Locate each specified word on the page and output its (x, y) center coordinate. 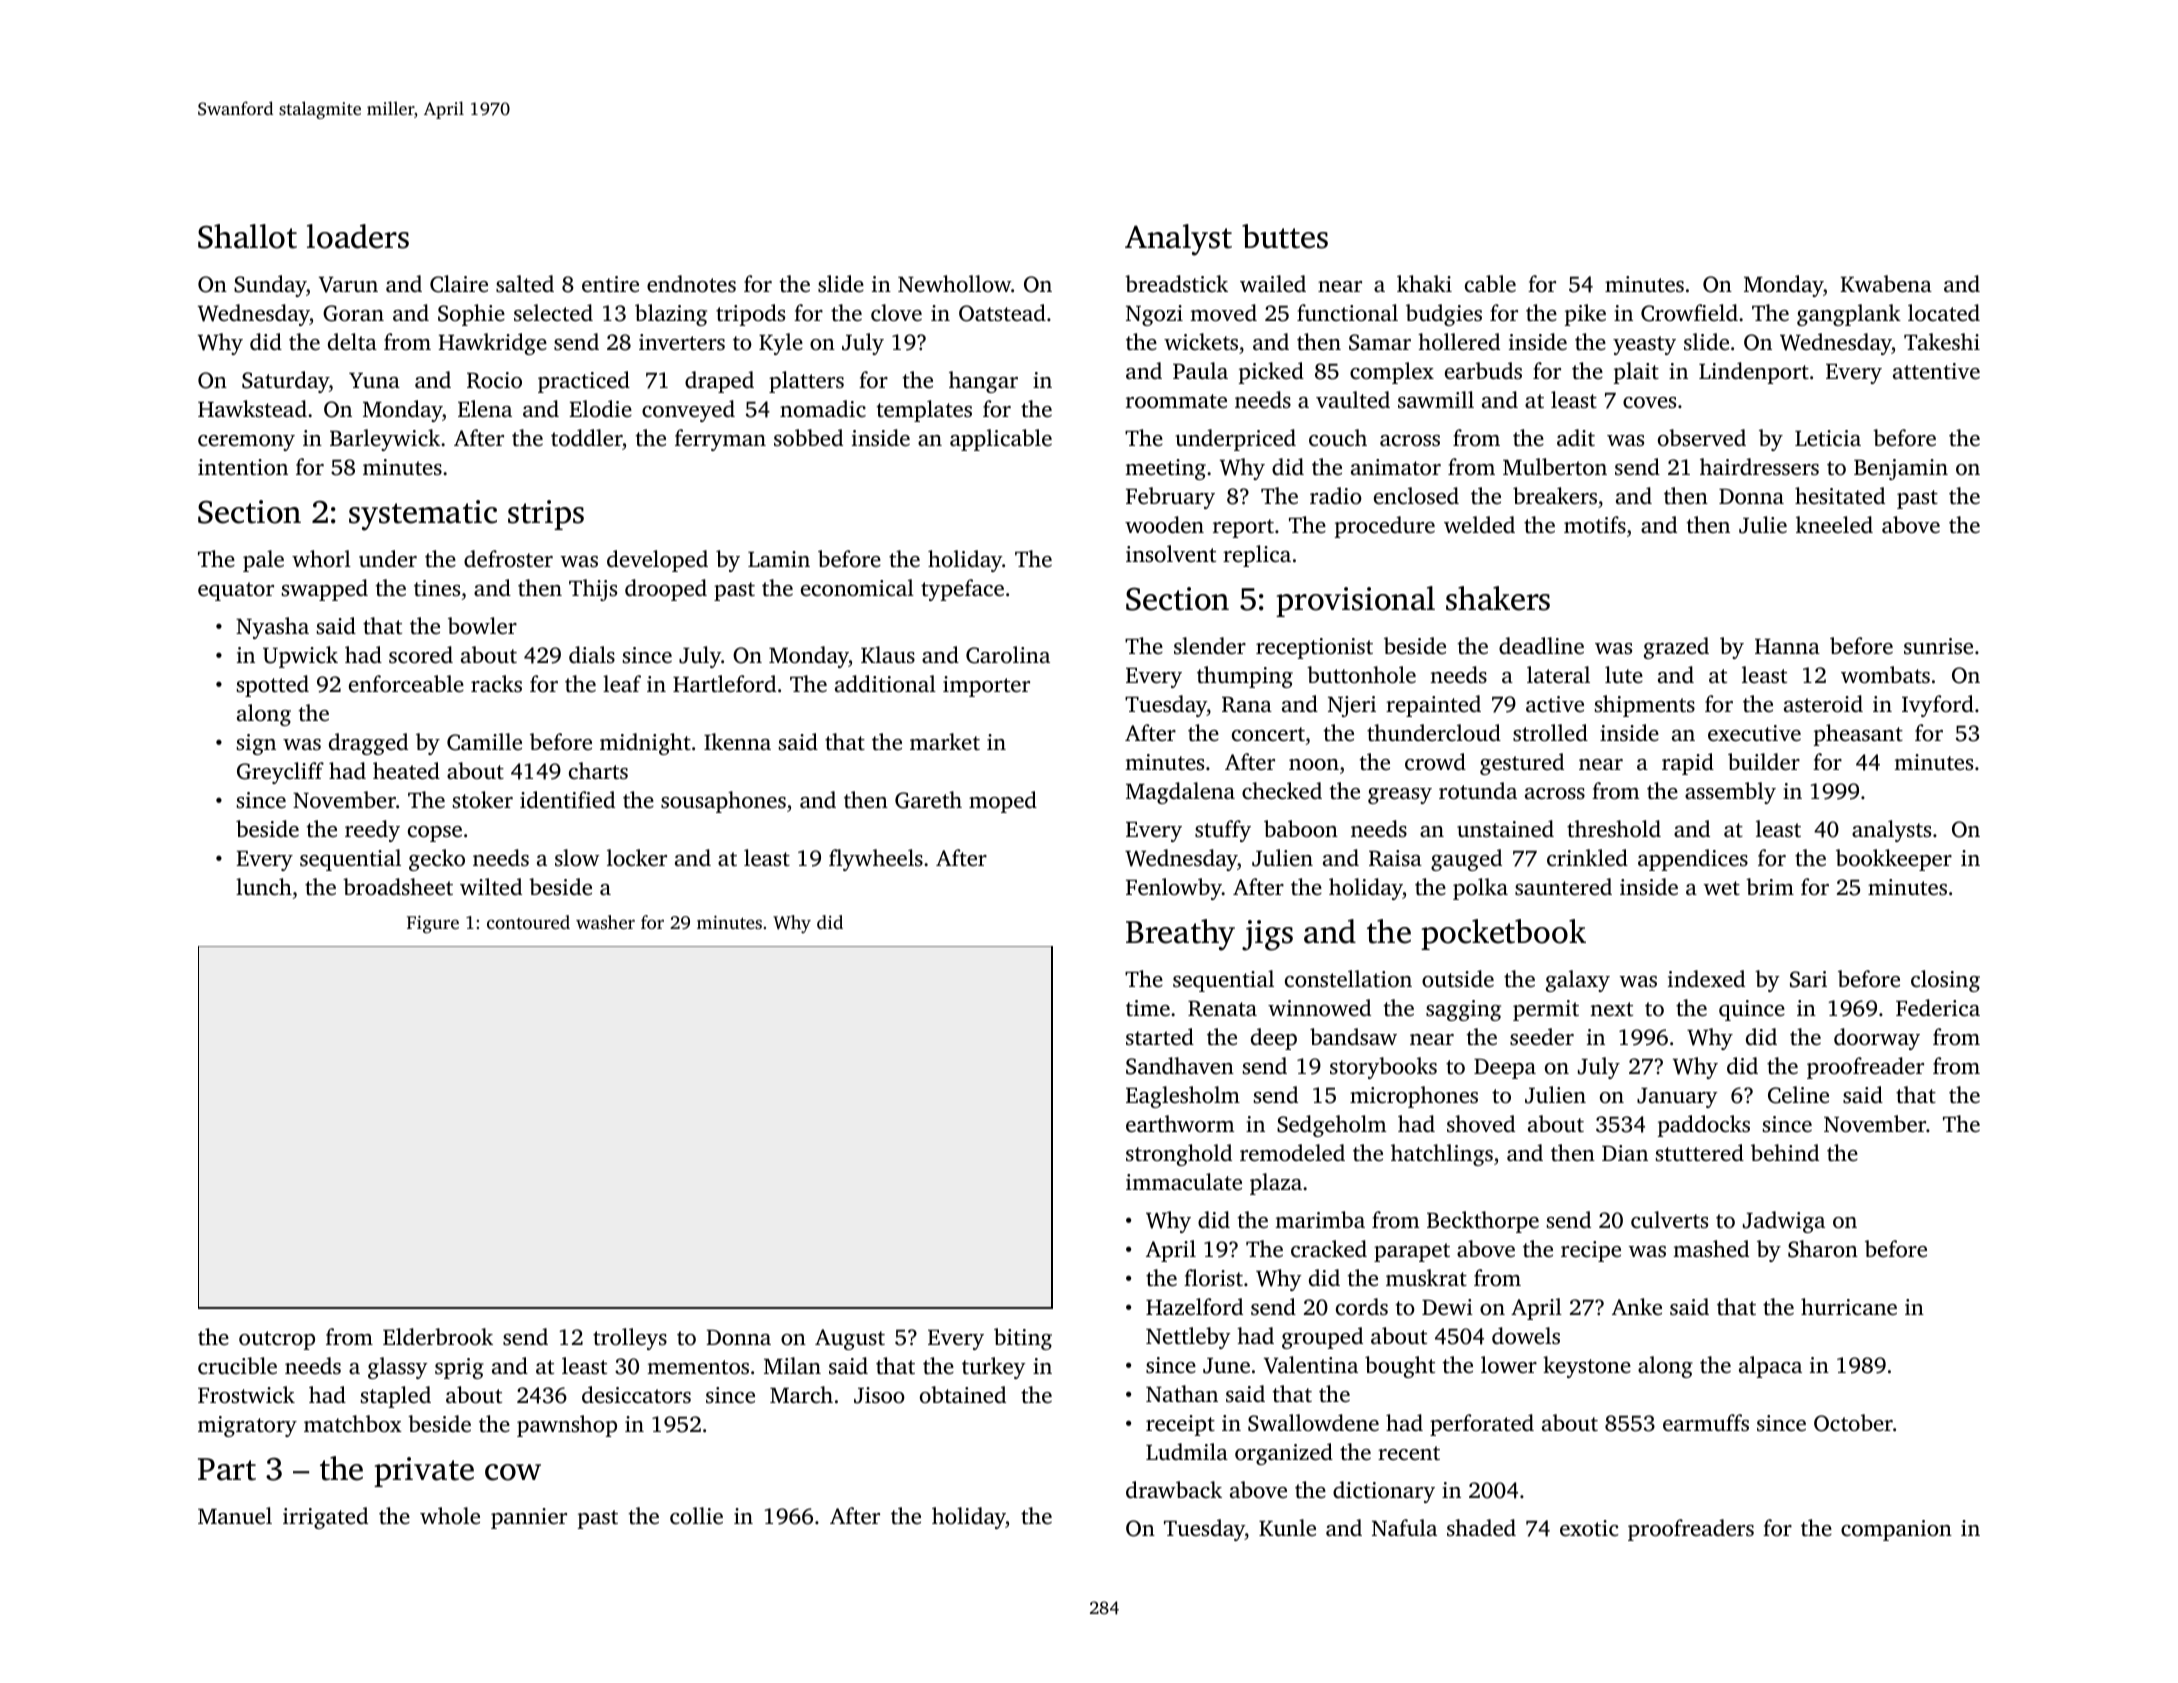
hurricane (1849, 1307)
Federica (1938, 1008)
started (1160, 1037)
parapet (1412, 1252)
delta (352, 341)
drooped (666, 590)
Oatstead (1002, 313)
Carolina (1008, 655)
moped (1003, 802)
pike (1585, 315)
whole (450, 1515)
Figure (433, 924)
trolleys (630, 1339)
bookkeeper (1894, 860)
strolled (1550, 733)
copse (435, 834)
